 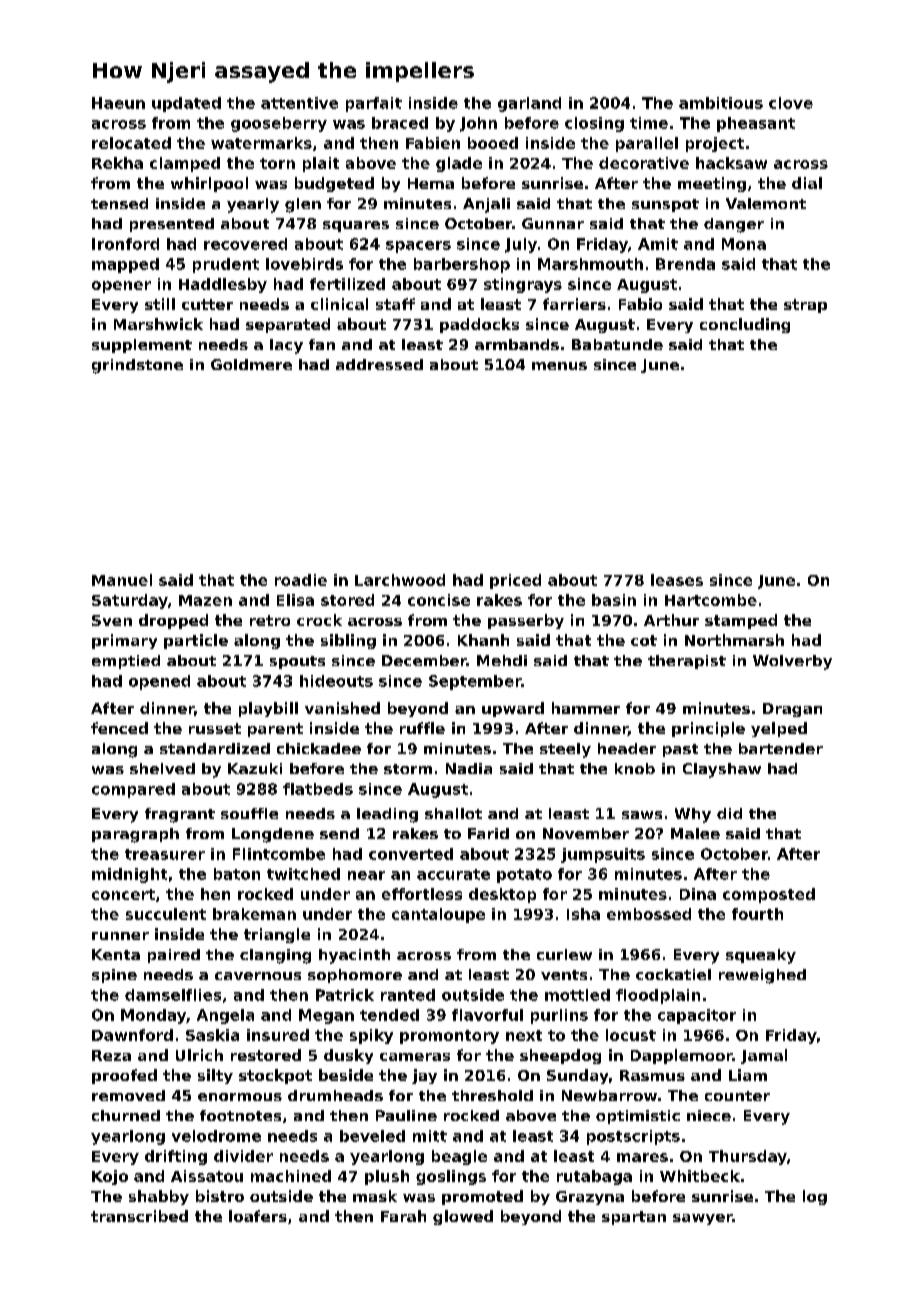 I want to click on shallot, so click(x=453, y=813).
